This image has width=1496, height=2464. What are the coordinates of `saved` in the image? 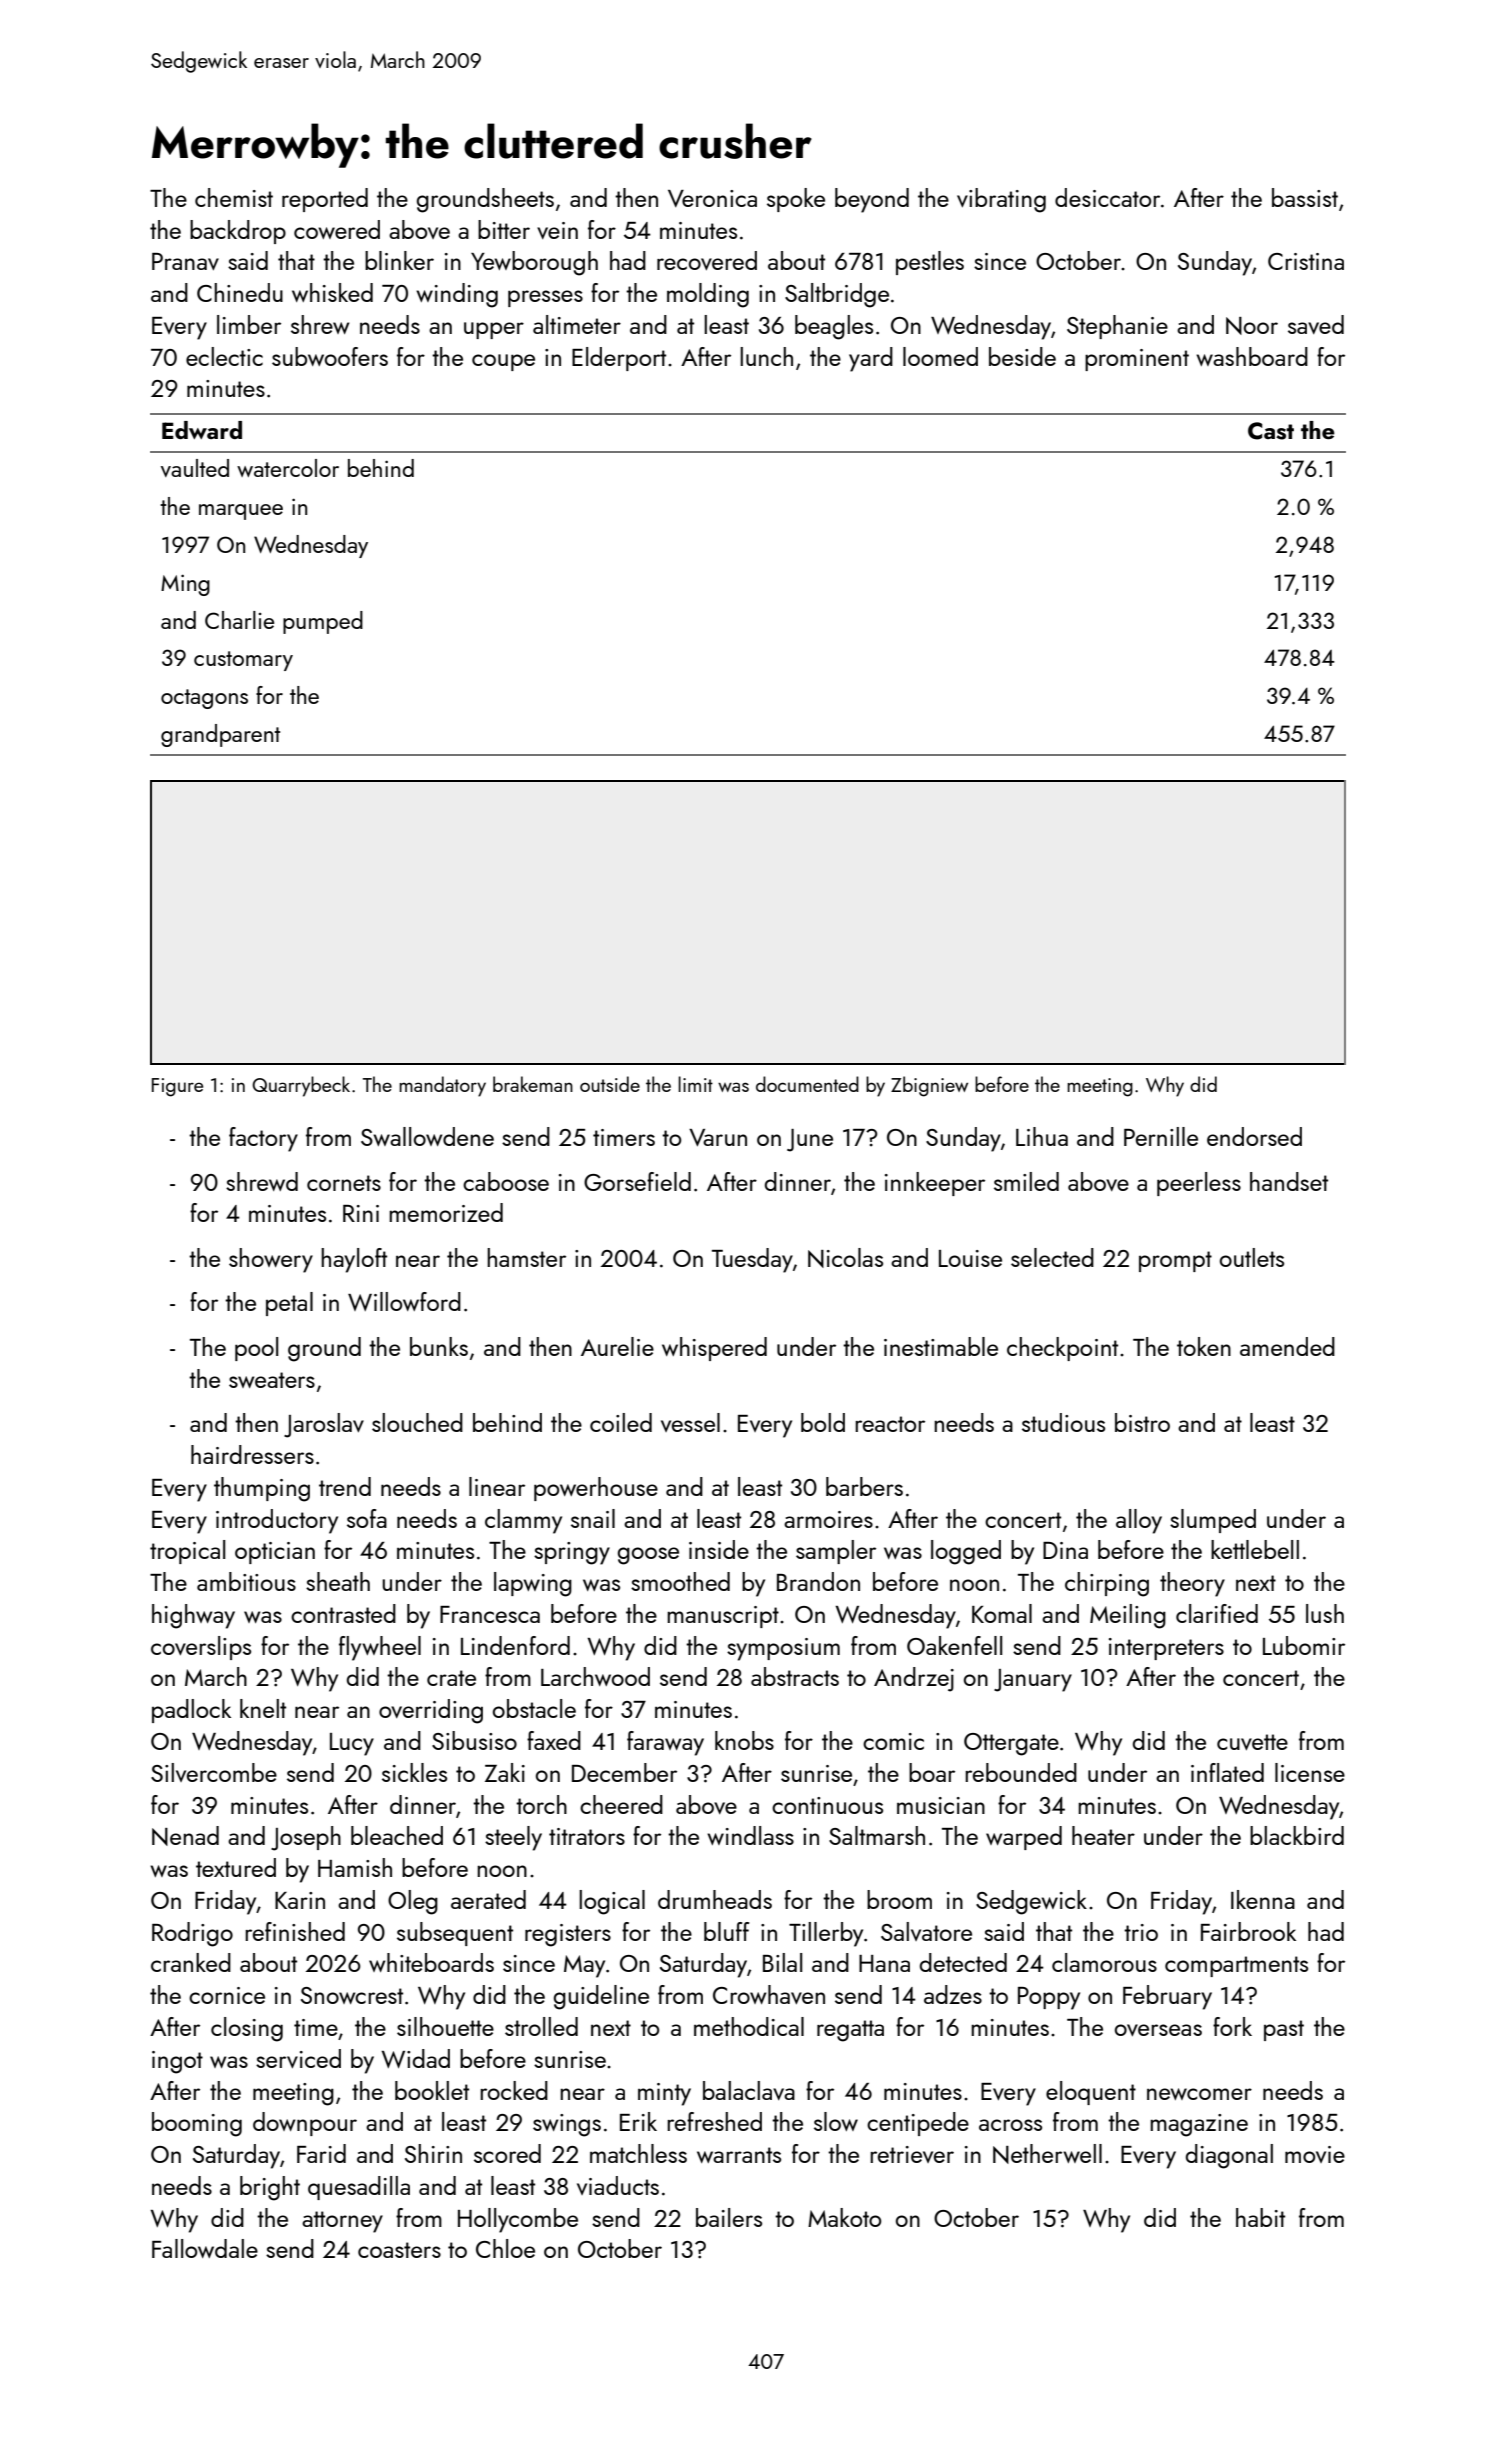 It's located at (1316, 324).
